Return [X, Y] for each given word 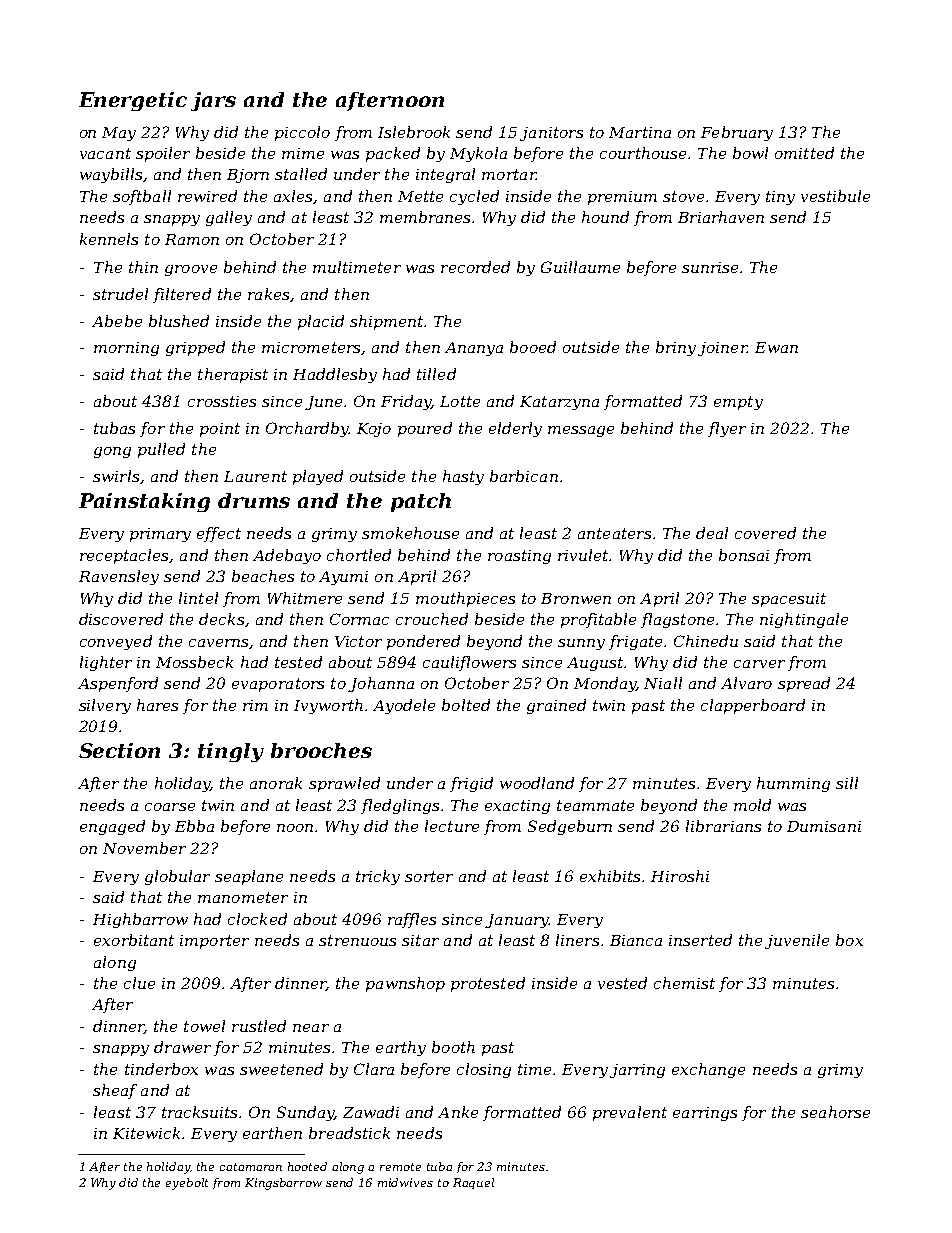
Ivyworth [328, 706]
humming [793, 784]
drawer [182, 1047]
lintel [198, 598]
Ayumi [343, 578]
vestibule [835, 196]
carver [759, 664]
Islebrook [414, 132]
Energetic [133, 101]
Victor [358, 641]
